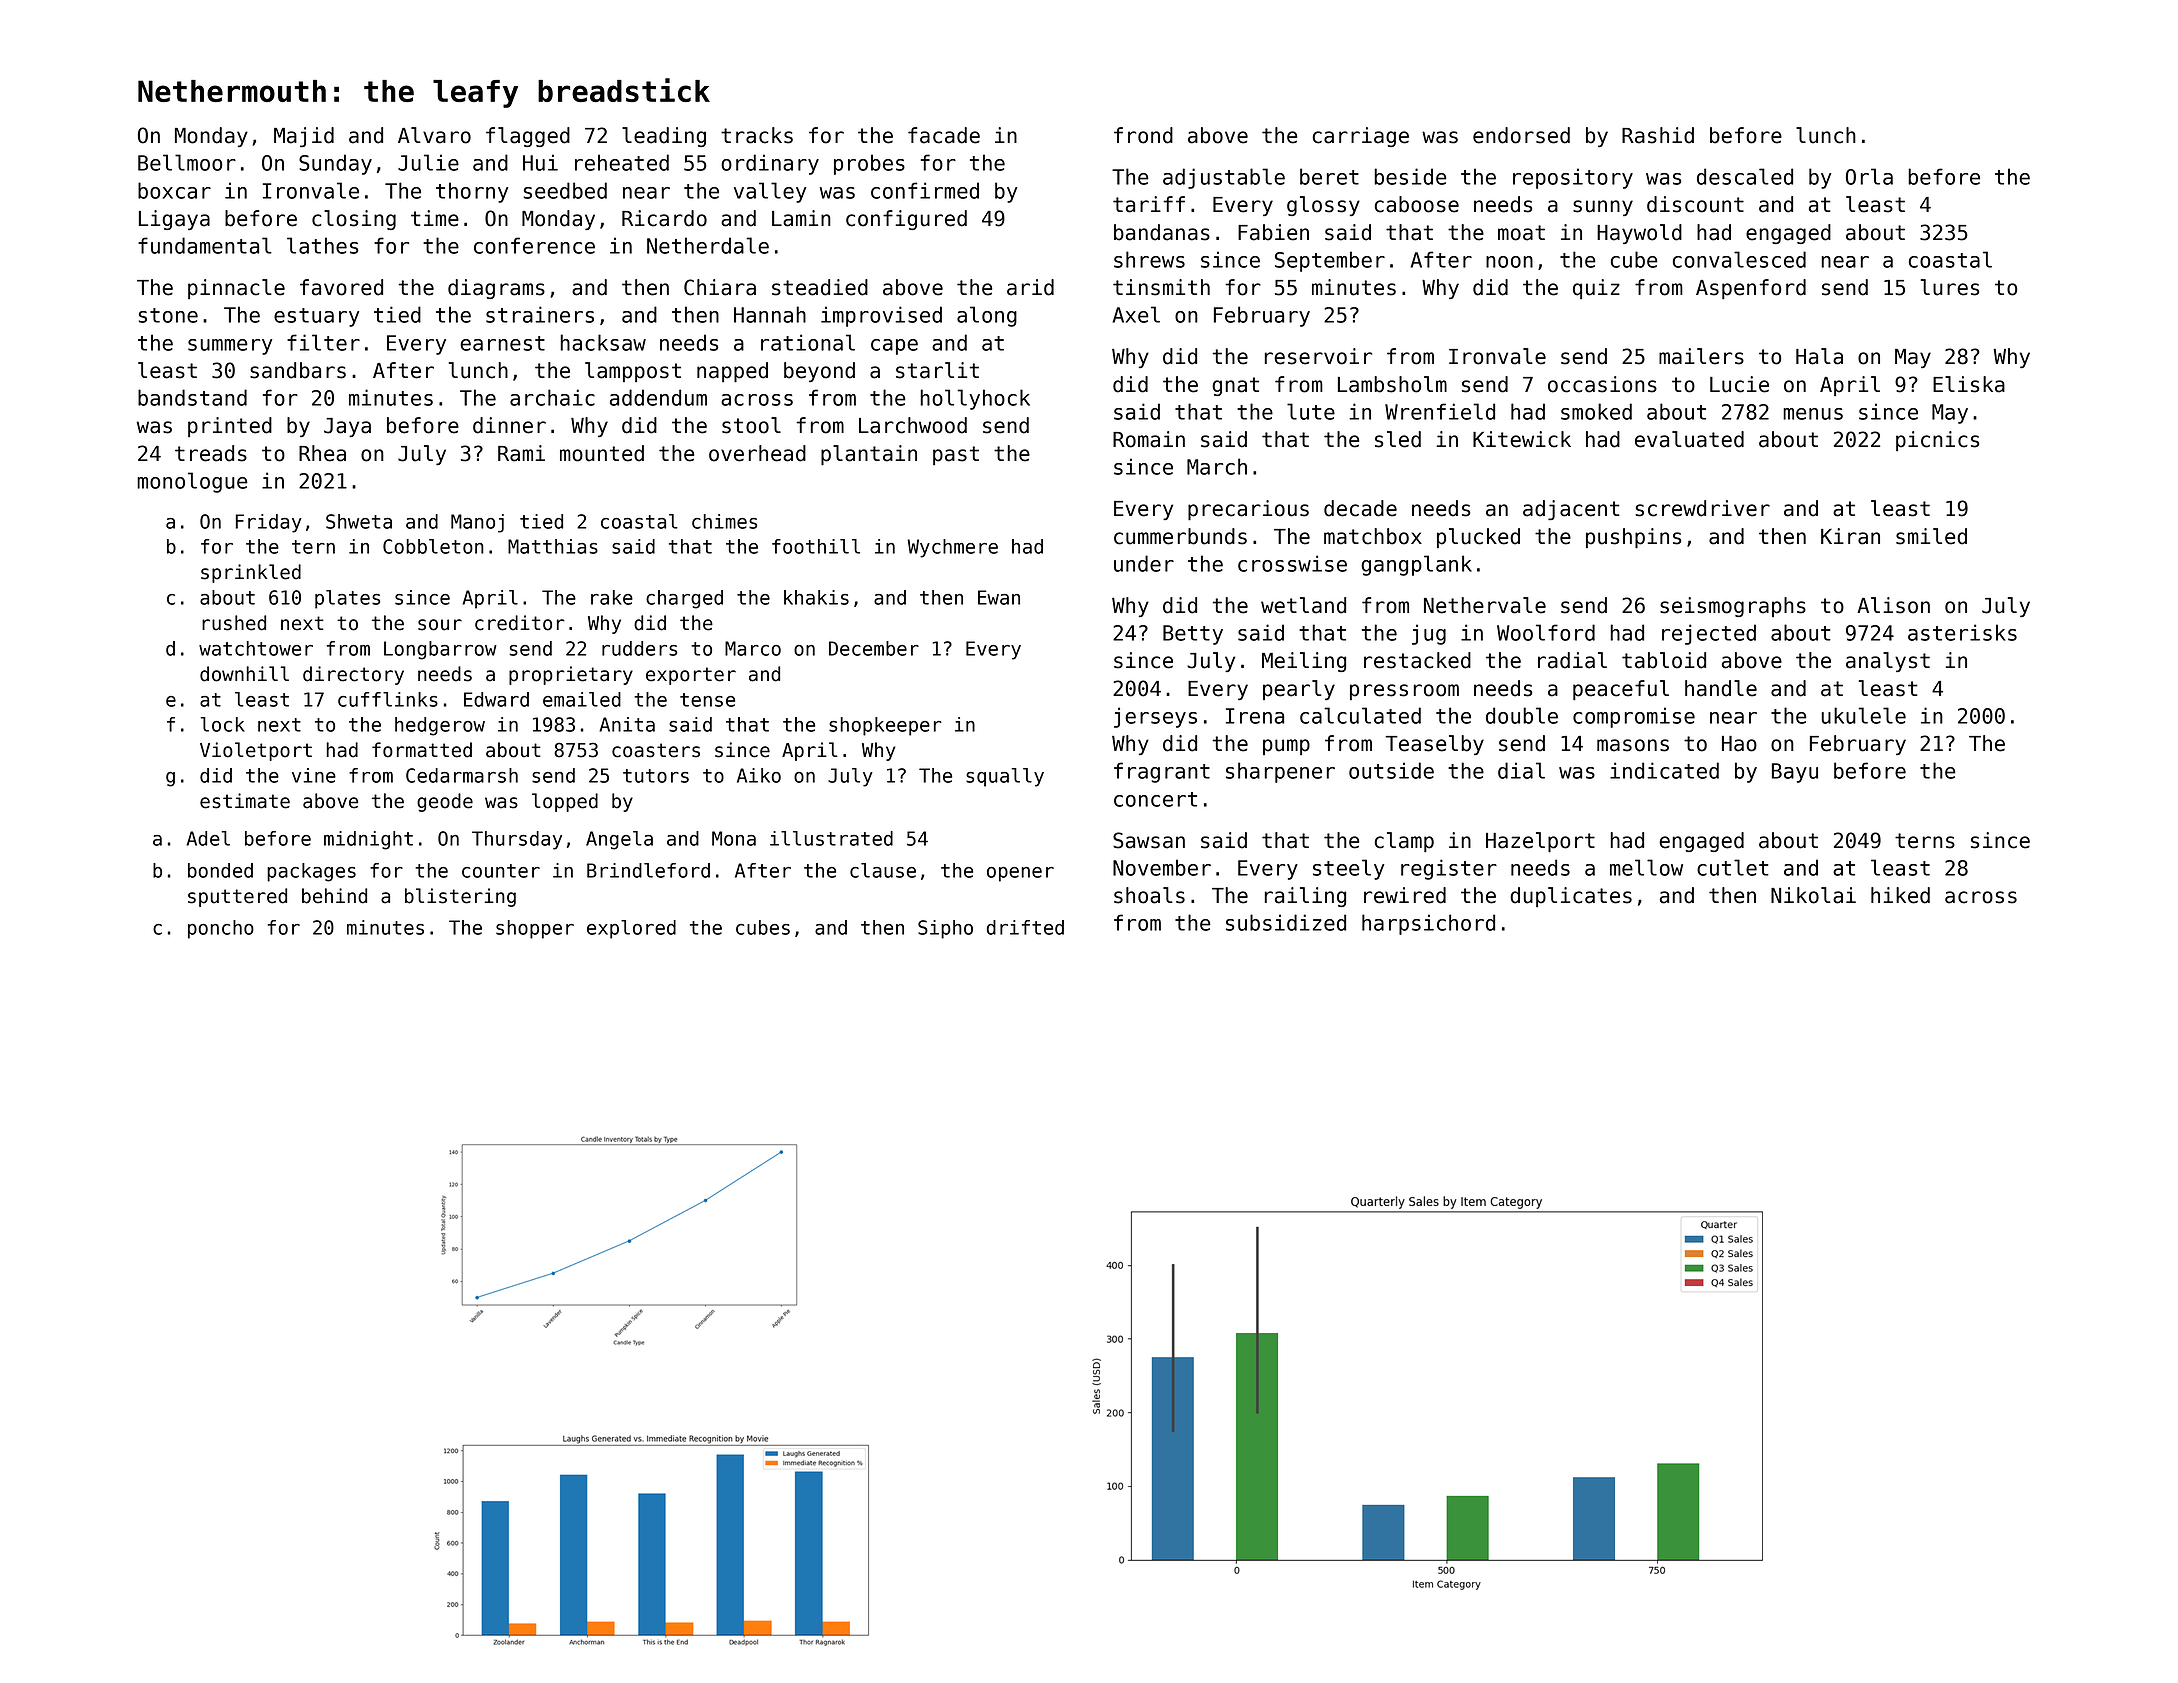  What do you see at coordinates (223, 724) in the page?
I see `lock` at bounding box center [223, 724].
